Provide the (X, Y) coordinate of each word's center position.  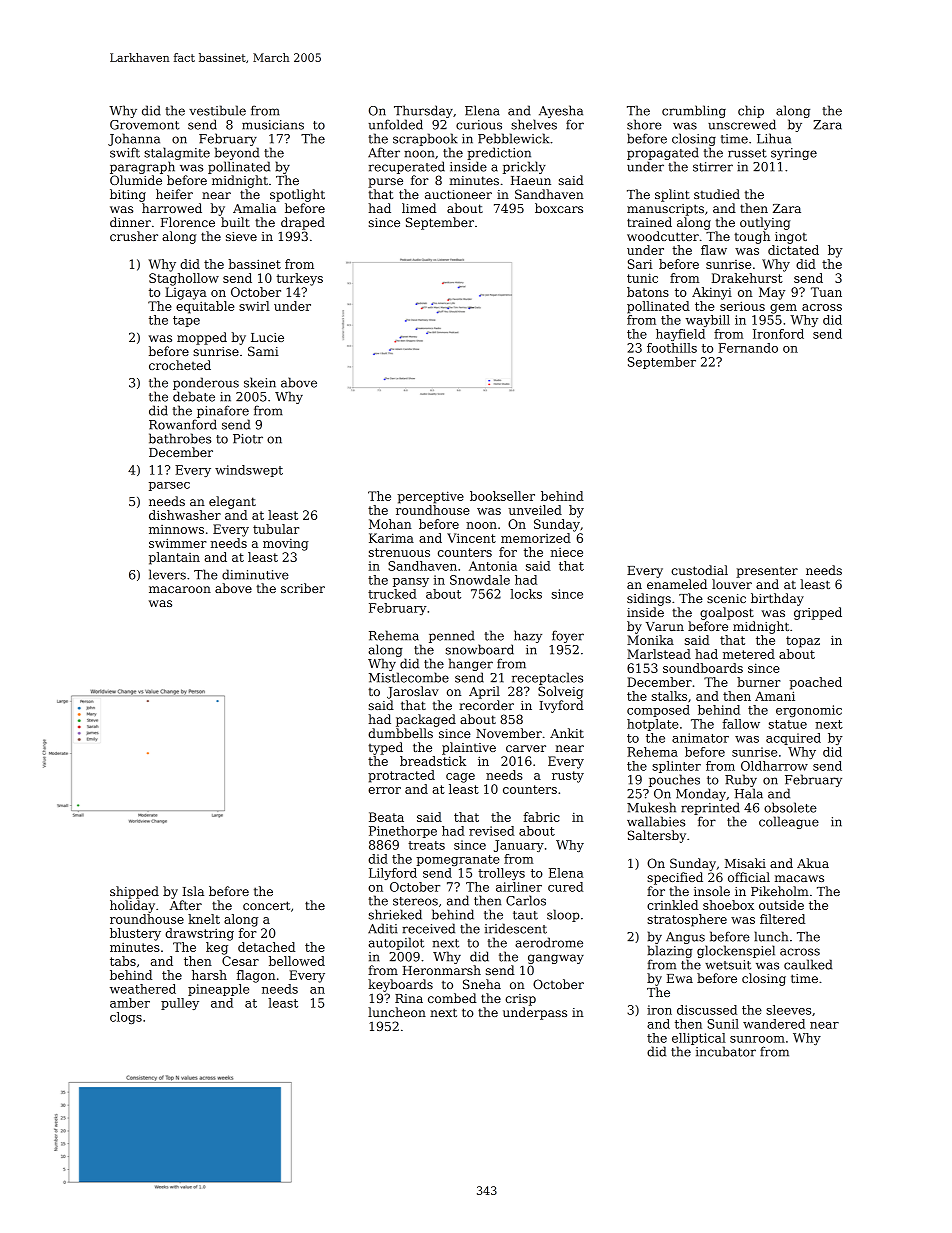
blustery (135, 934)
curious (479, 125)
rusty (568, 777)
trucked (392, 594)
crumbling (694, 111)
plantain (174, 558)
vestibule (217, 110)
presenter (767, 572)
